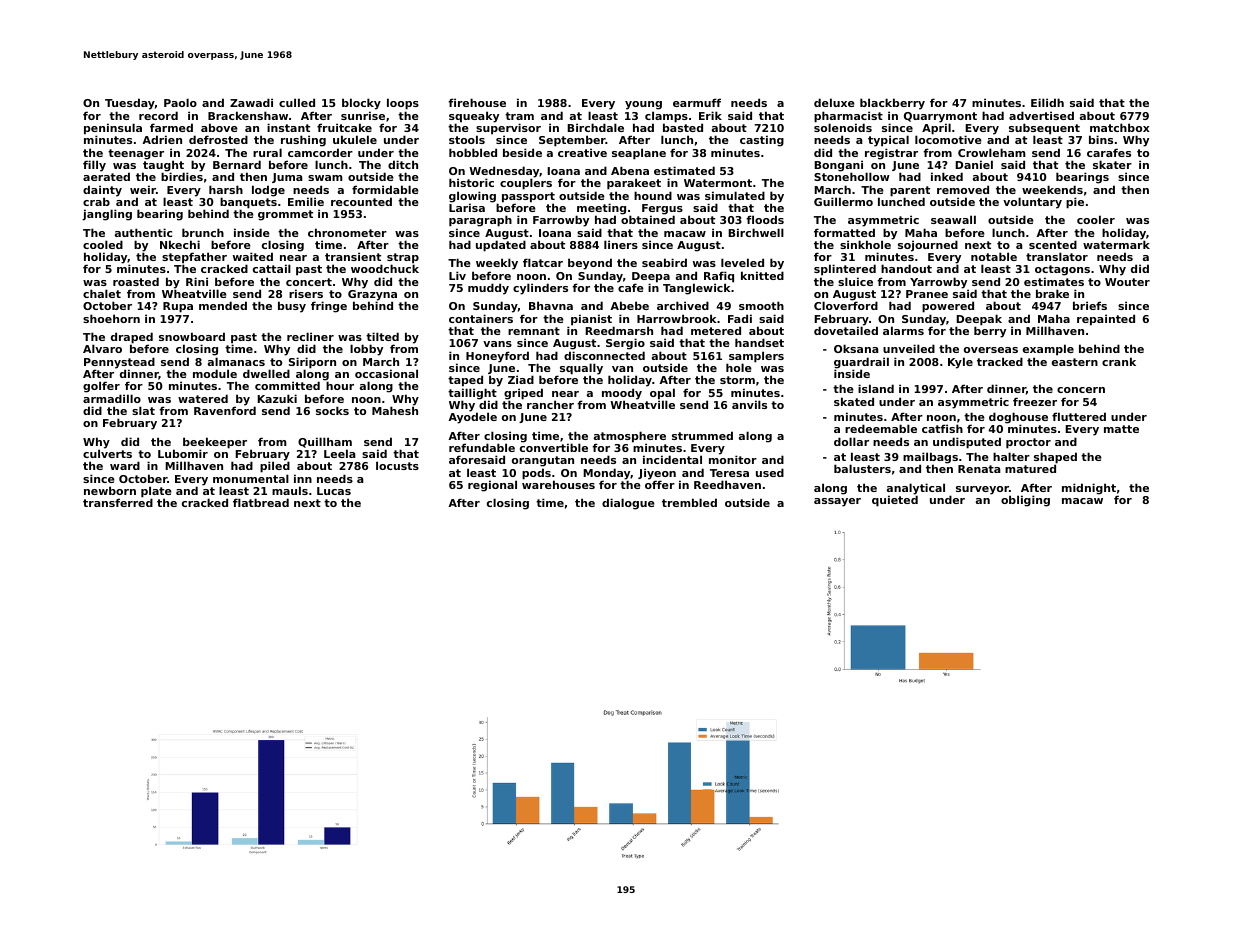 The height and width of the document is (952, 1233). I want to click on vans, so click(497, 344).
